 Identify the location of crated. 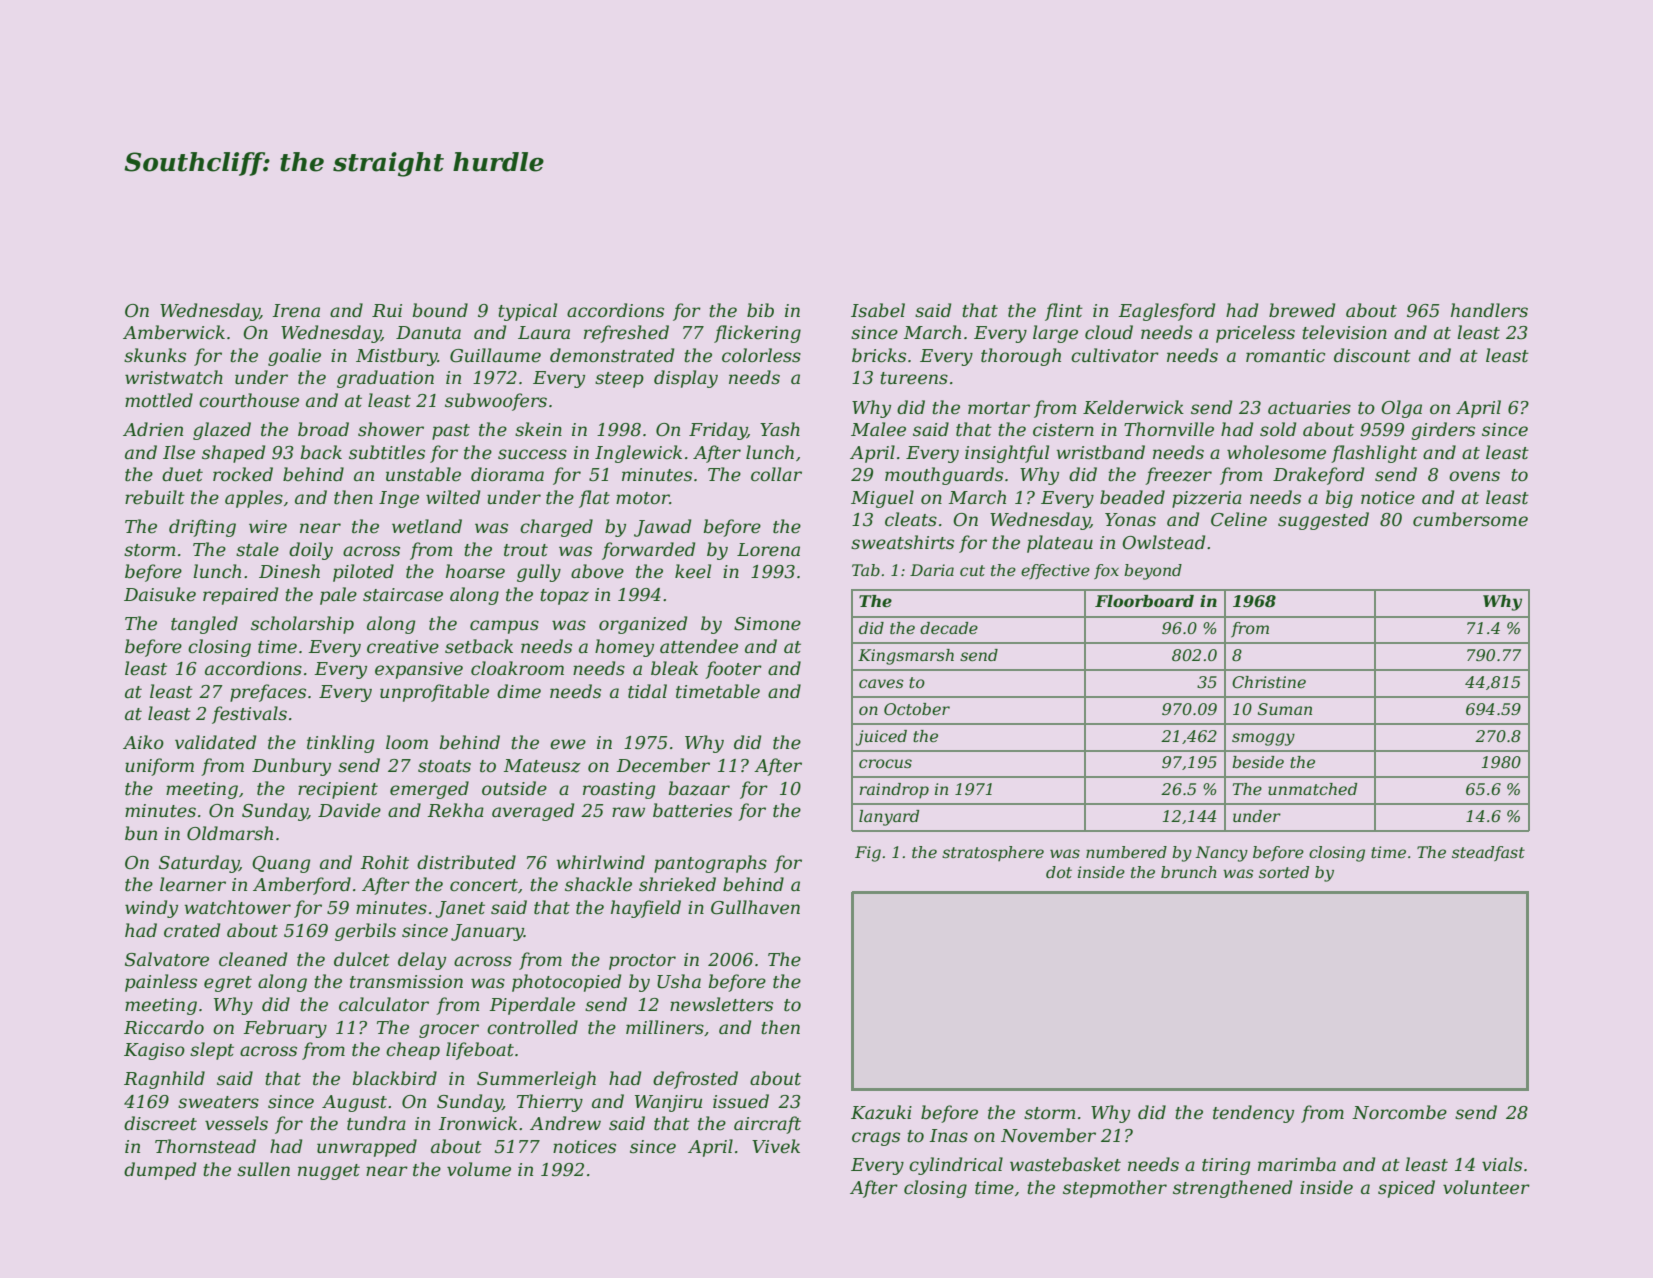
(192, 930).
